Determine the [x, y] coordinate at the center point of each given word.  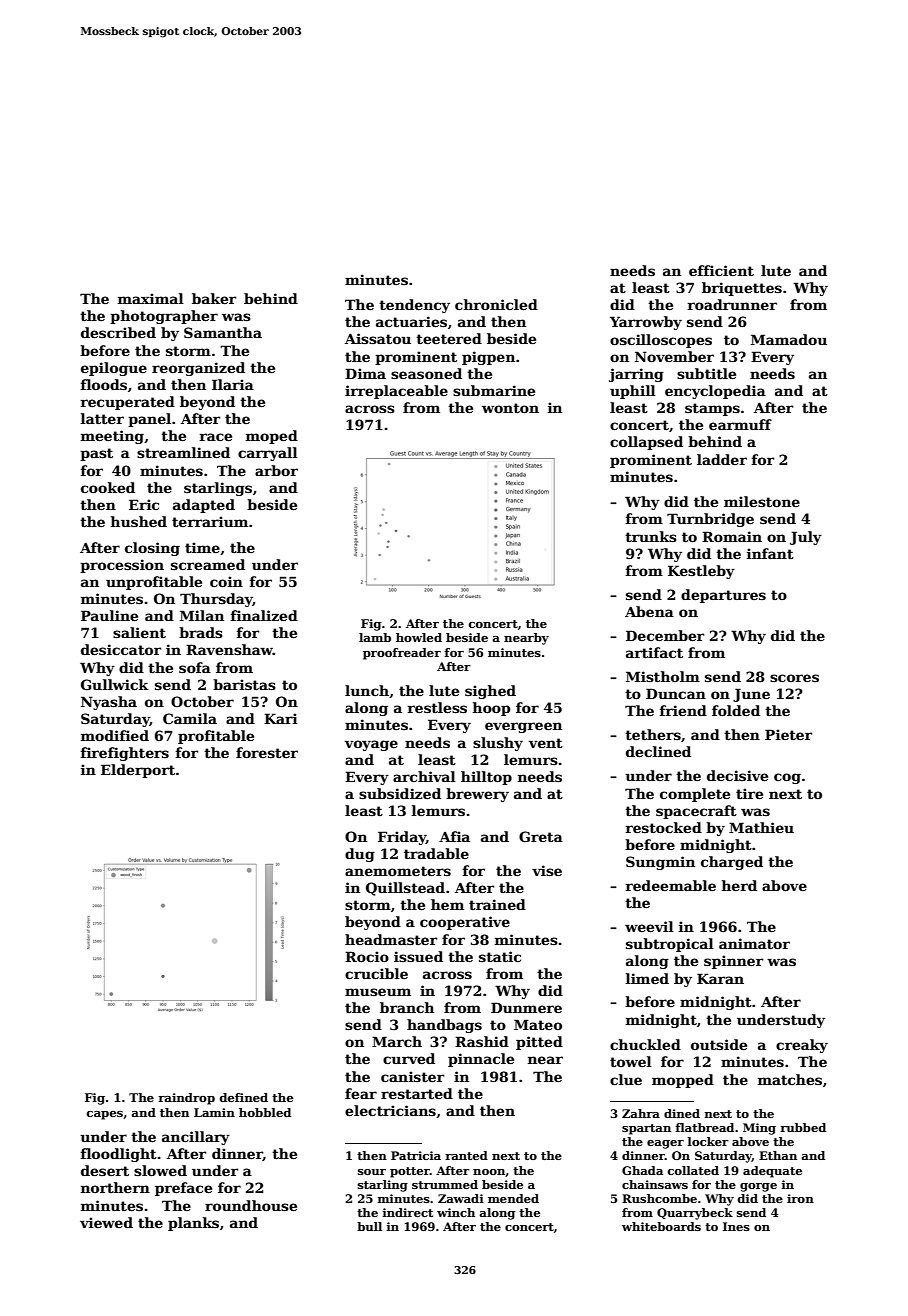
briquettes [742, 289]
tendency [414, 306]
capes [105, 1115]
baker [214, 298]
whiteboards [661, 1226]
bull [369, 1226]
